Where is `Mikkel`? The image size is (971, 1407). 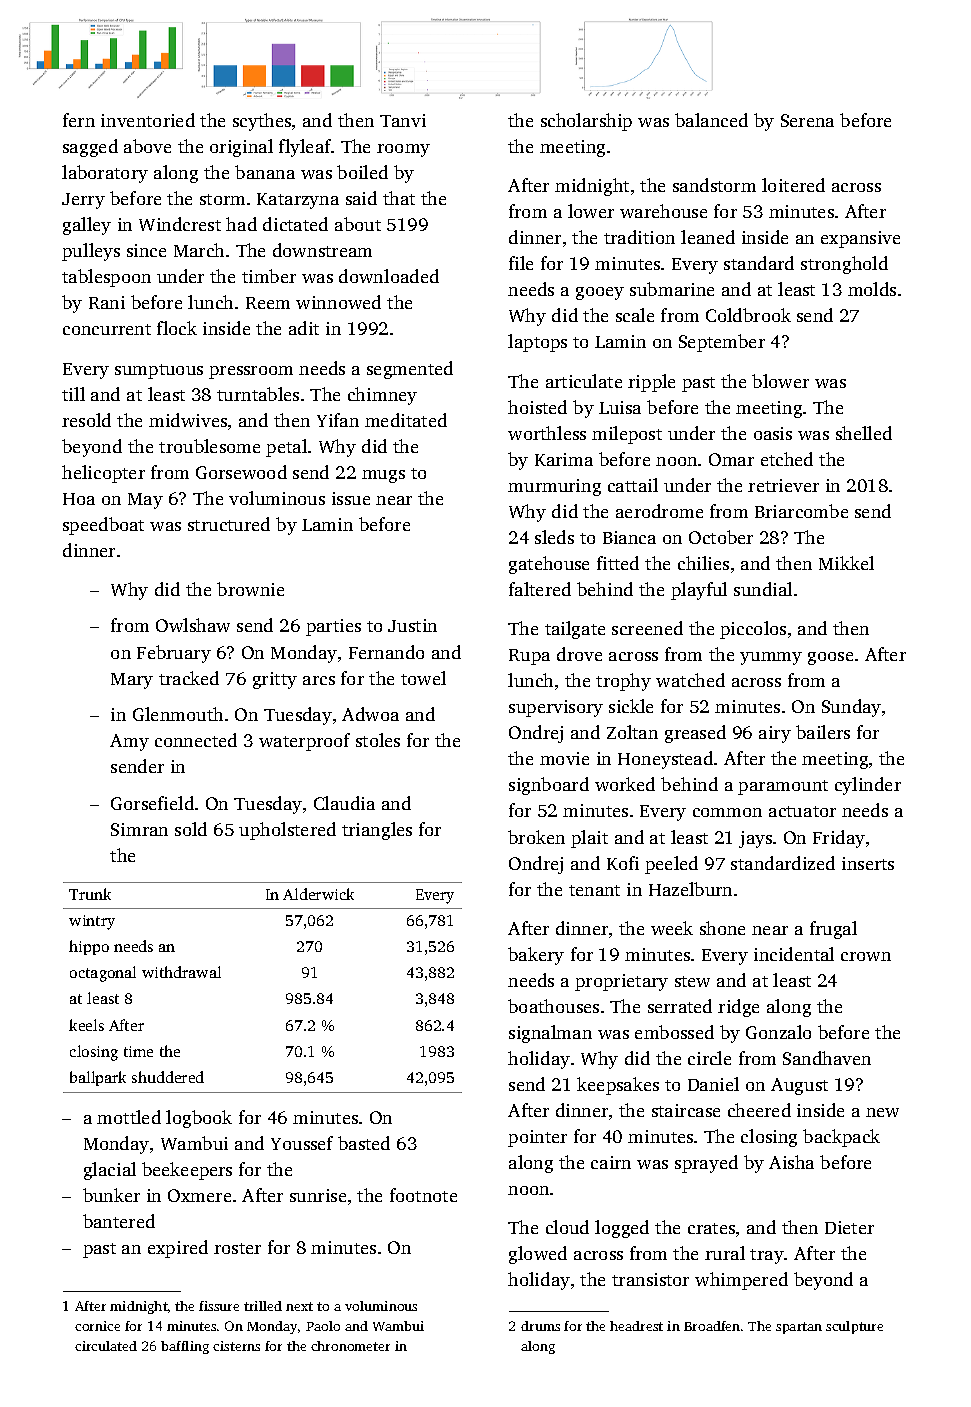
Mikkel is located at coordinates (846, 563).
